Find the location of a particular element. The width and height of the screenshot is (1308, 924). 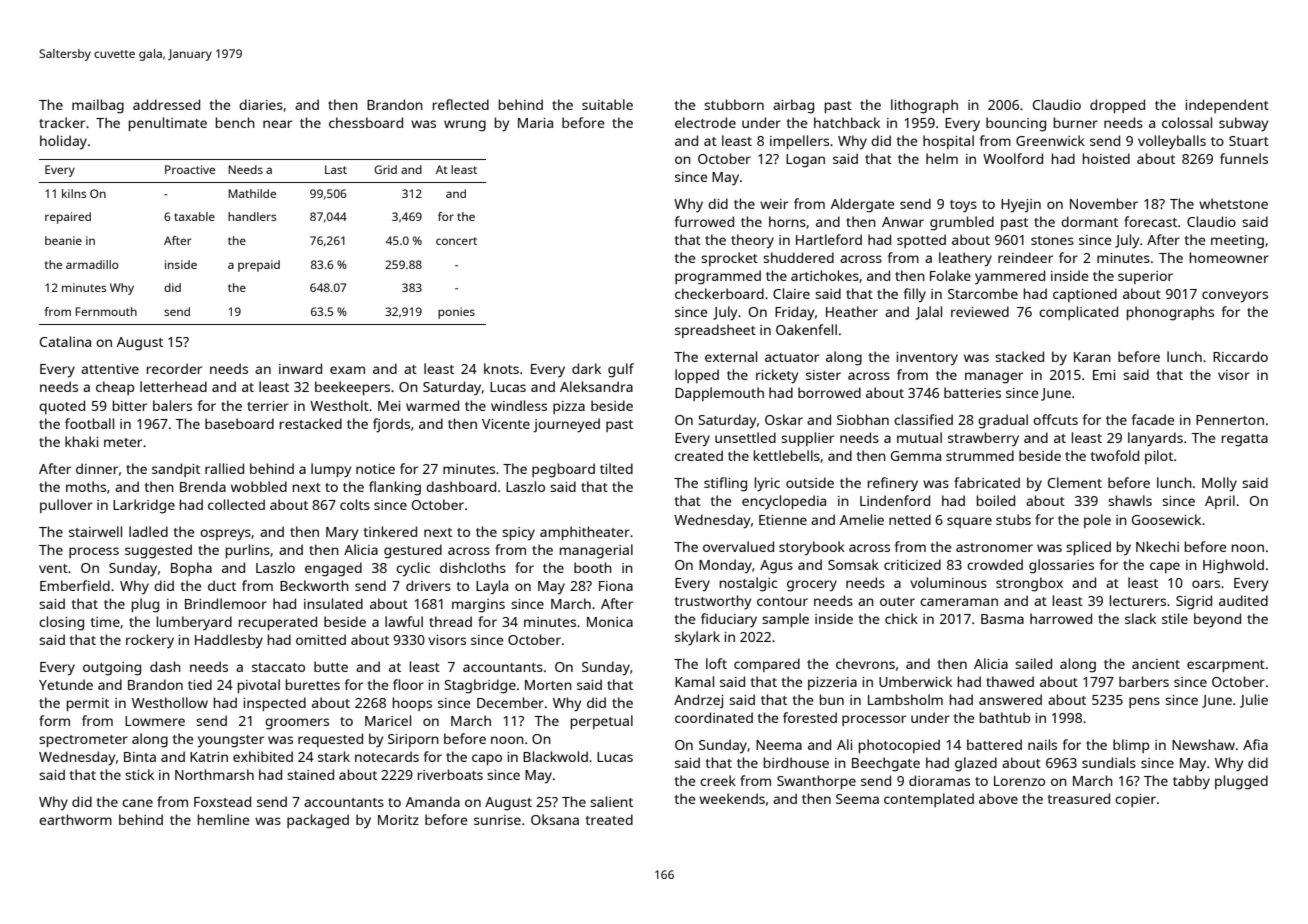

kilns is located at coordinates (74, 193).
